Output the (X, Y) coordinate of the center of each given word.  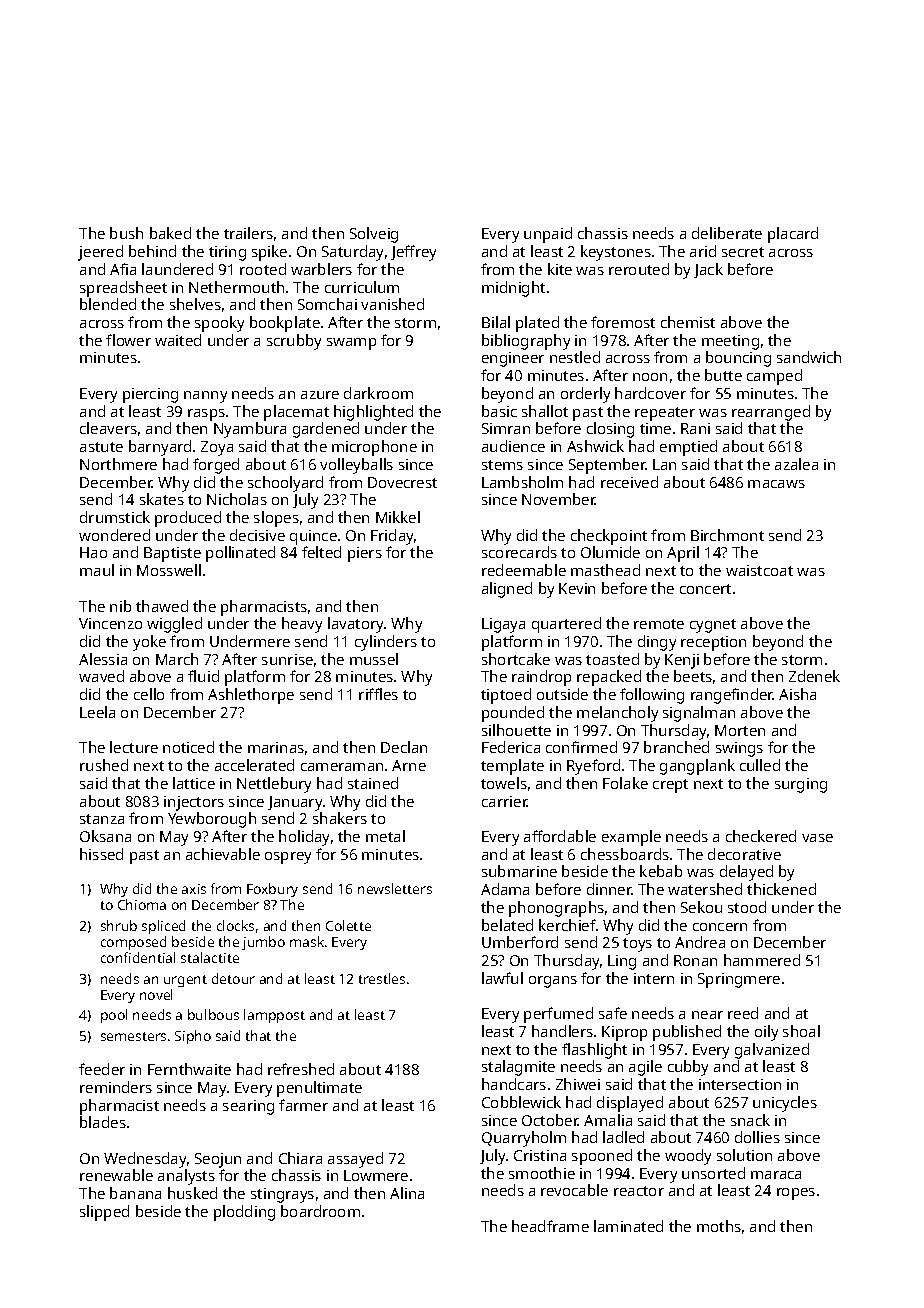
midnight (513, 289)
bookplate (285, 324)
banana (135, 1193)
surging (801, 785)
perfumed (558, 1015)
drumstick (115, 517)
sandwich (809, 357)
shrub (119, 925)
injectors (194, 803)
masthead (605, 570)
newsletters (395, 888)
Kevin (577, 588)
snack (750, 1120)
